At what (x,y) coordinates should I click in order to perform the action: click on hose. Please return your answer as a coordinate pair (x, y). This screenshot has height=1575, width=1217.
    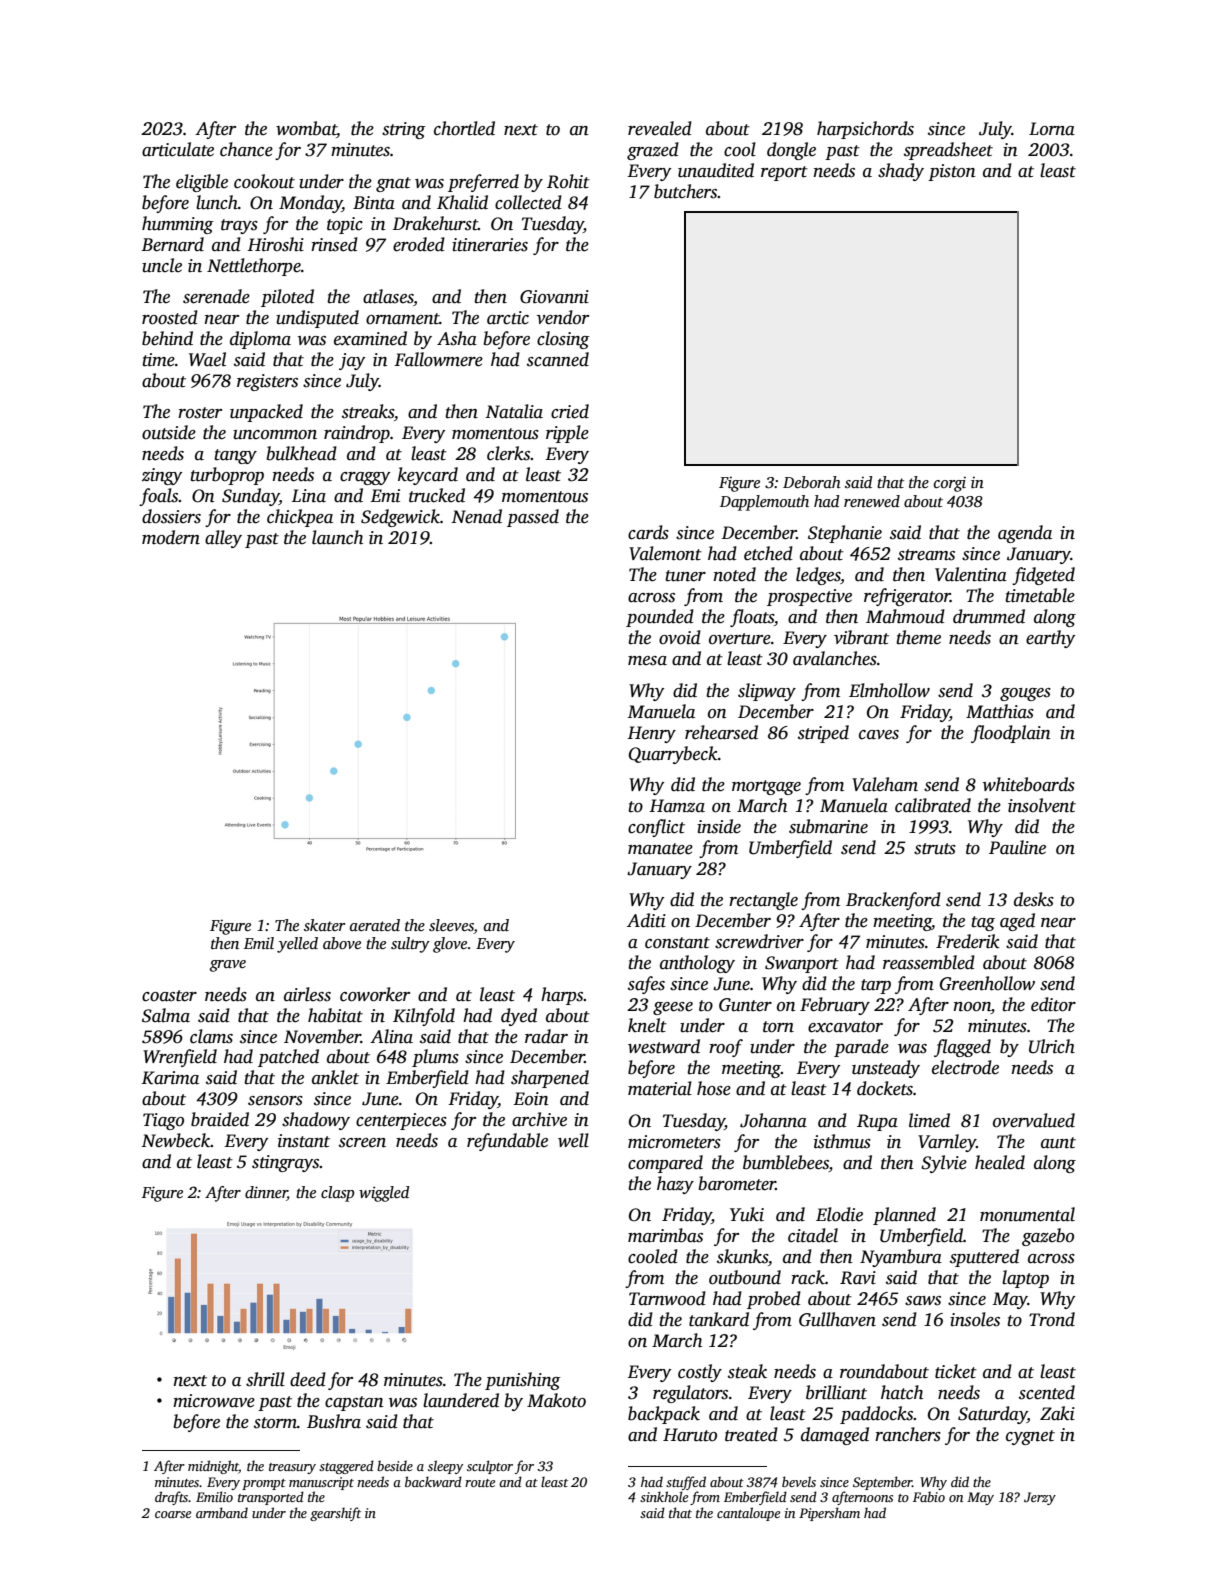
    Looking at the image, I should click on (714, 1088).
